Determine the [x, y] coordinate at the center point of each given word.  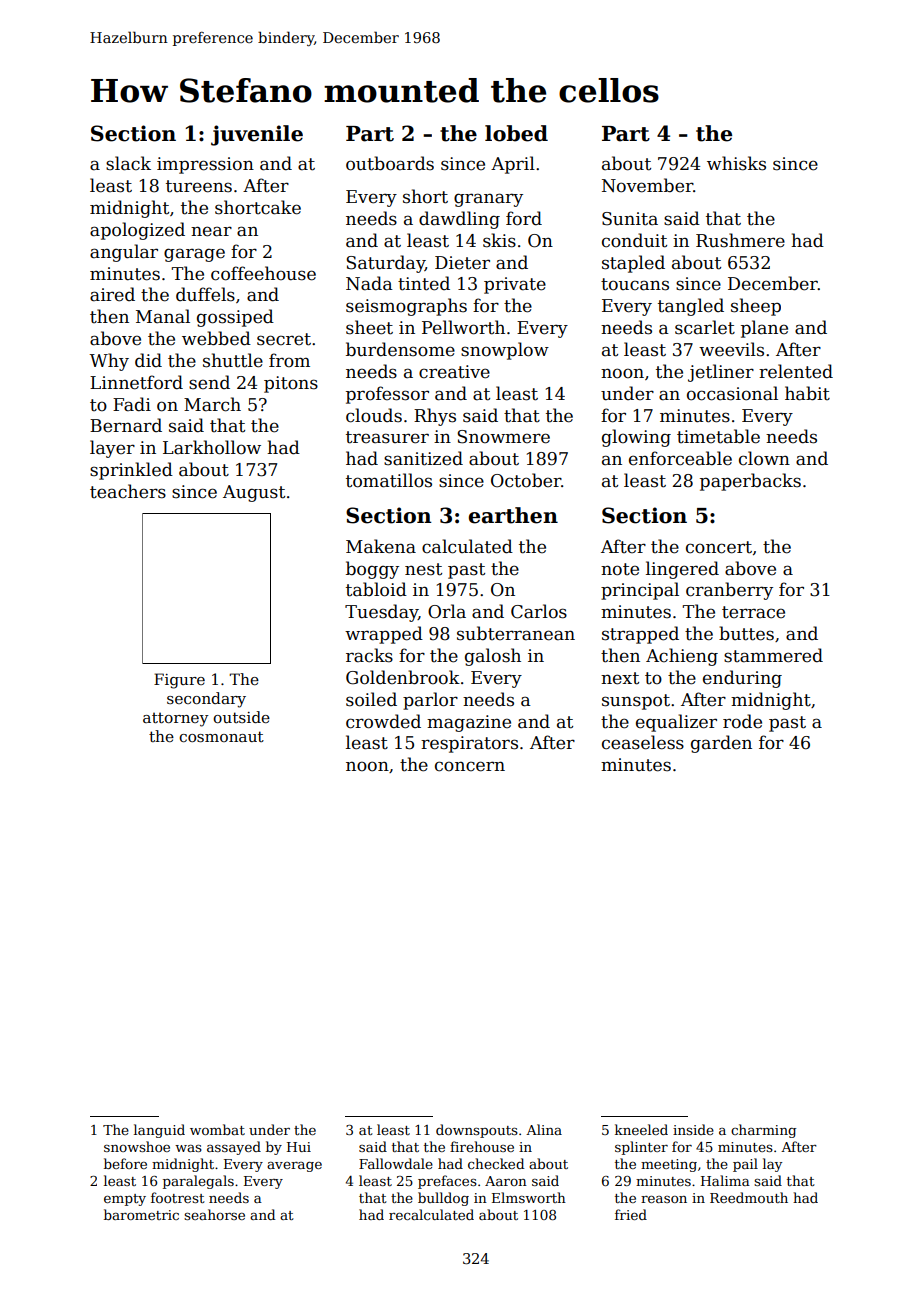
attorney [176, 719]
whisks [736, 163]
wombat [217, 1129]
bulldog [443, 1199]
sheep [756, 307]
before [125, 1163]
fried [631, 1214]
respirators [469, 744]
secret [284, 339]
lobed [516, 133]
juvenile [257, 135]
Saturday [385, 264]
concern [470, 766]
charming [763, 1131]
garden [721, 744]
